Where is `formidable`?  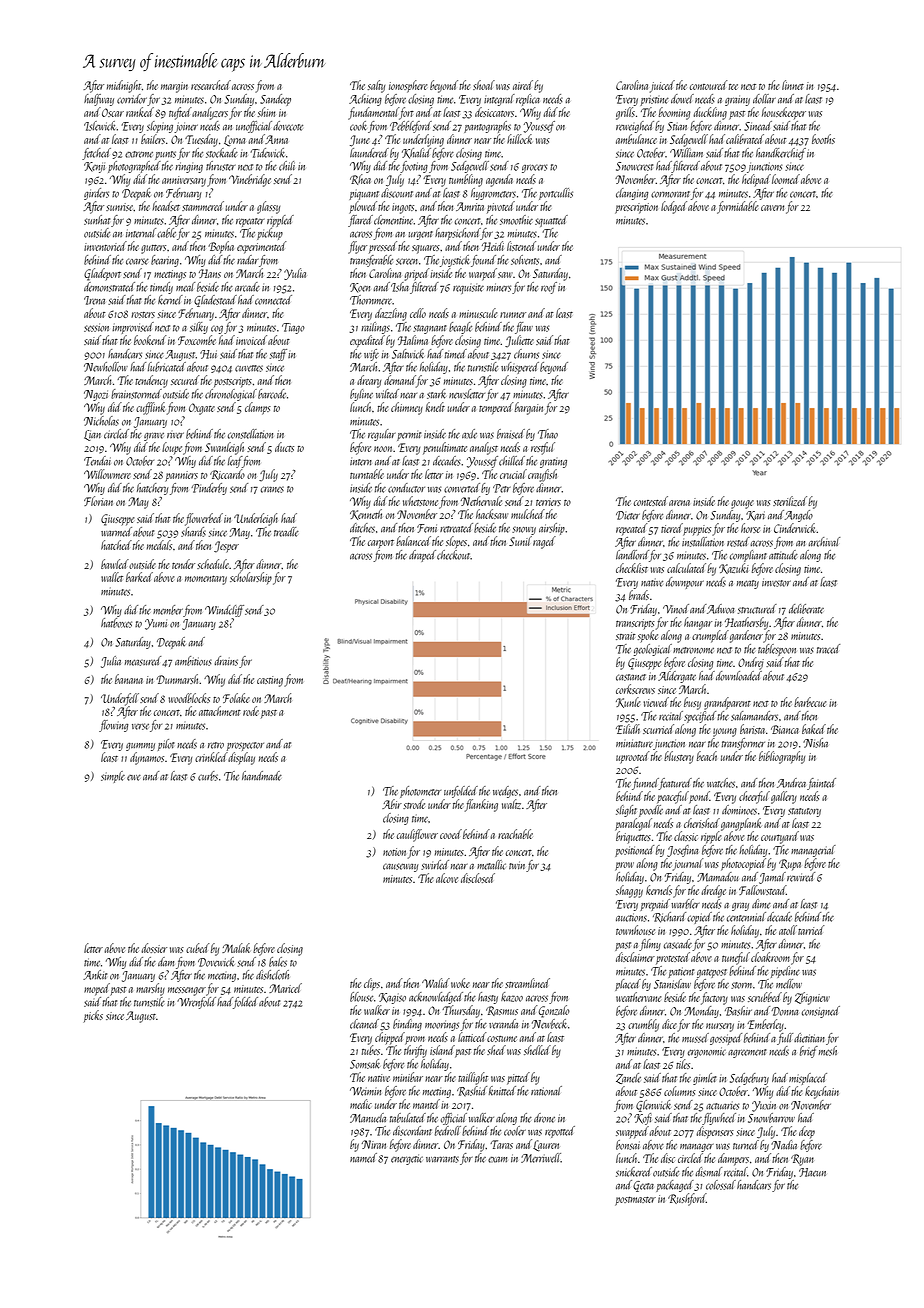 formidable is located at coordinates (737, 207).
